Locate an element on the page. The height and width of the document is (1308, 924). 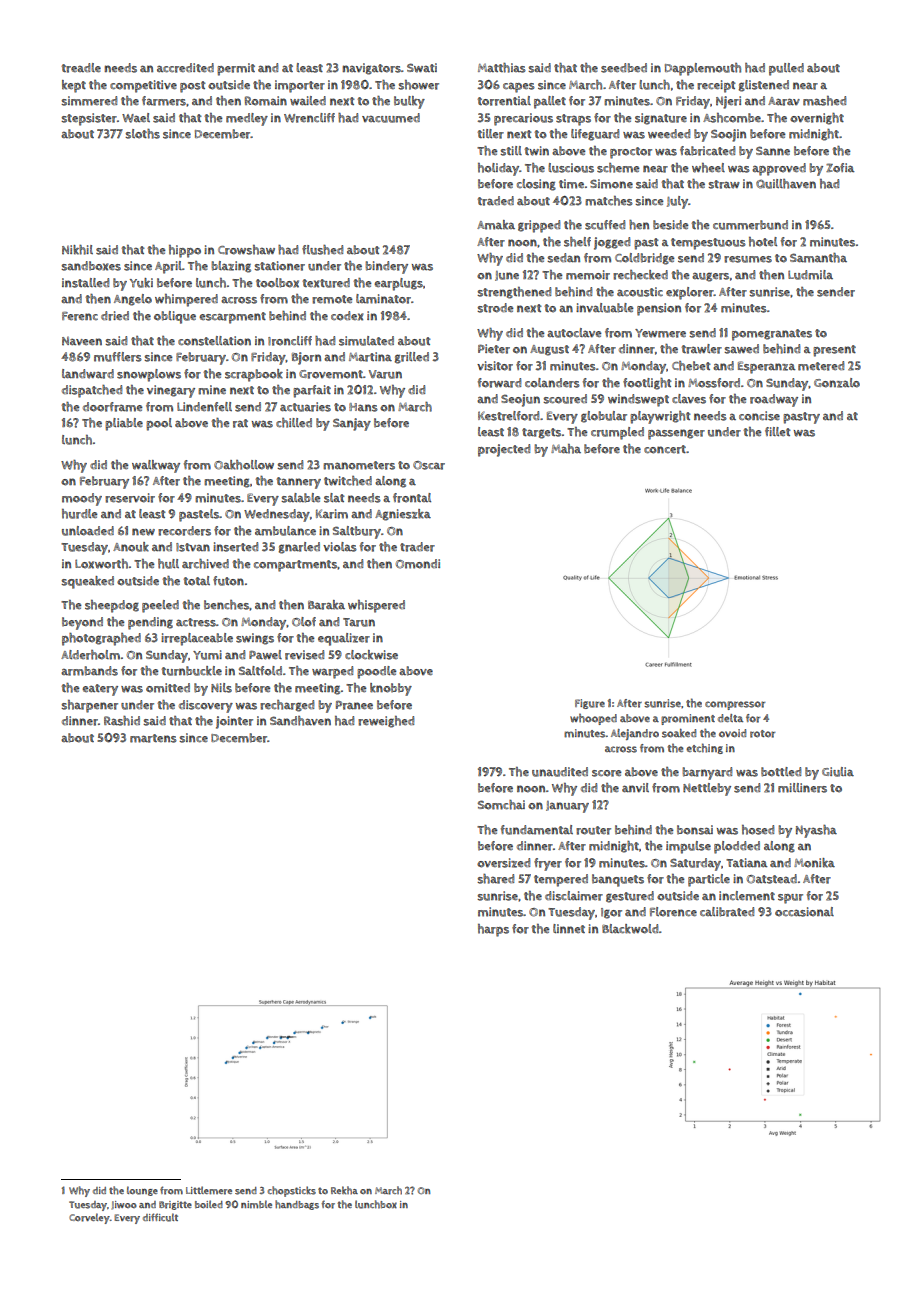
Ludmila is located at coordinates (810, 275).
